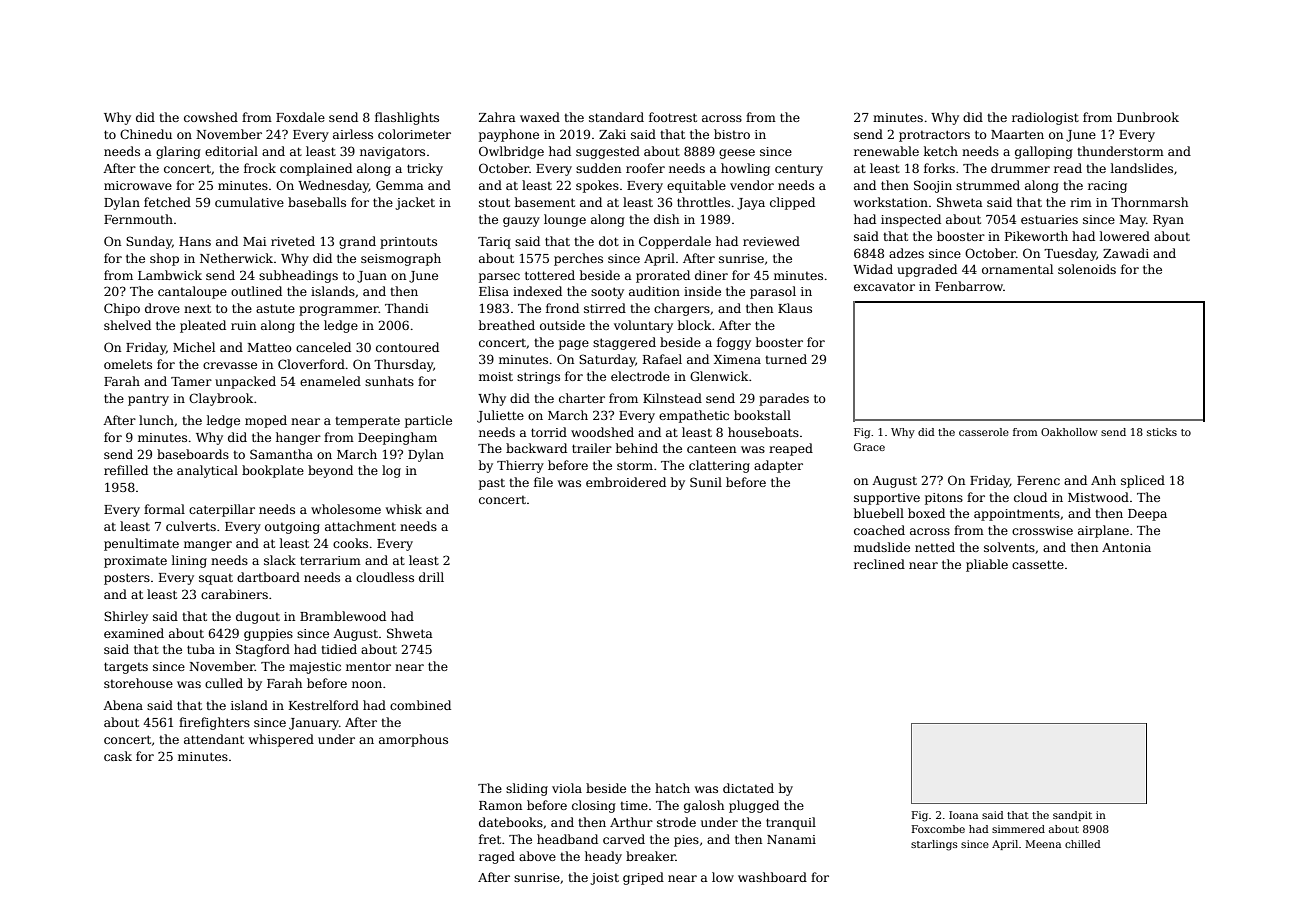  I want to click on shelved, so click(127, 325).
